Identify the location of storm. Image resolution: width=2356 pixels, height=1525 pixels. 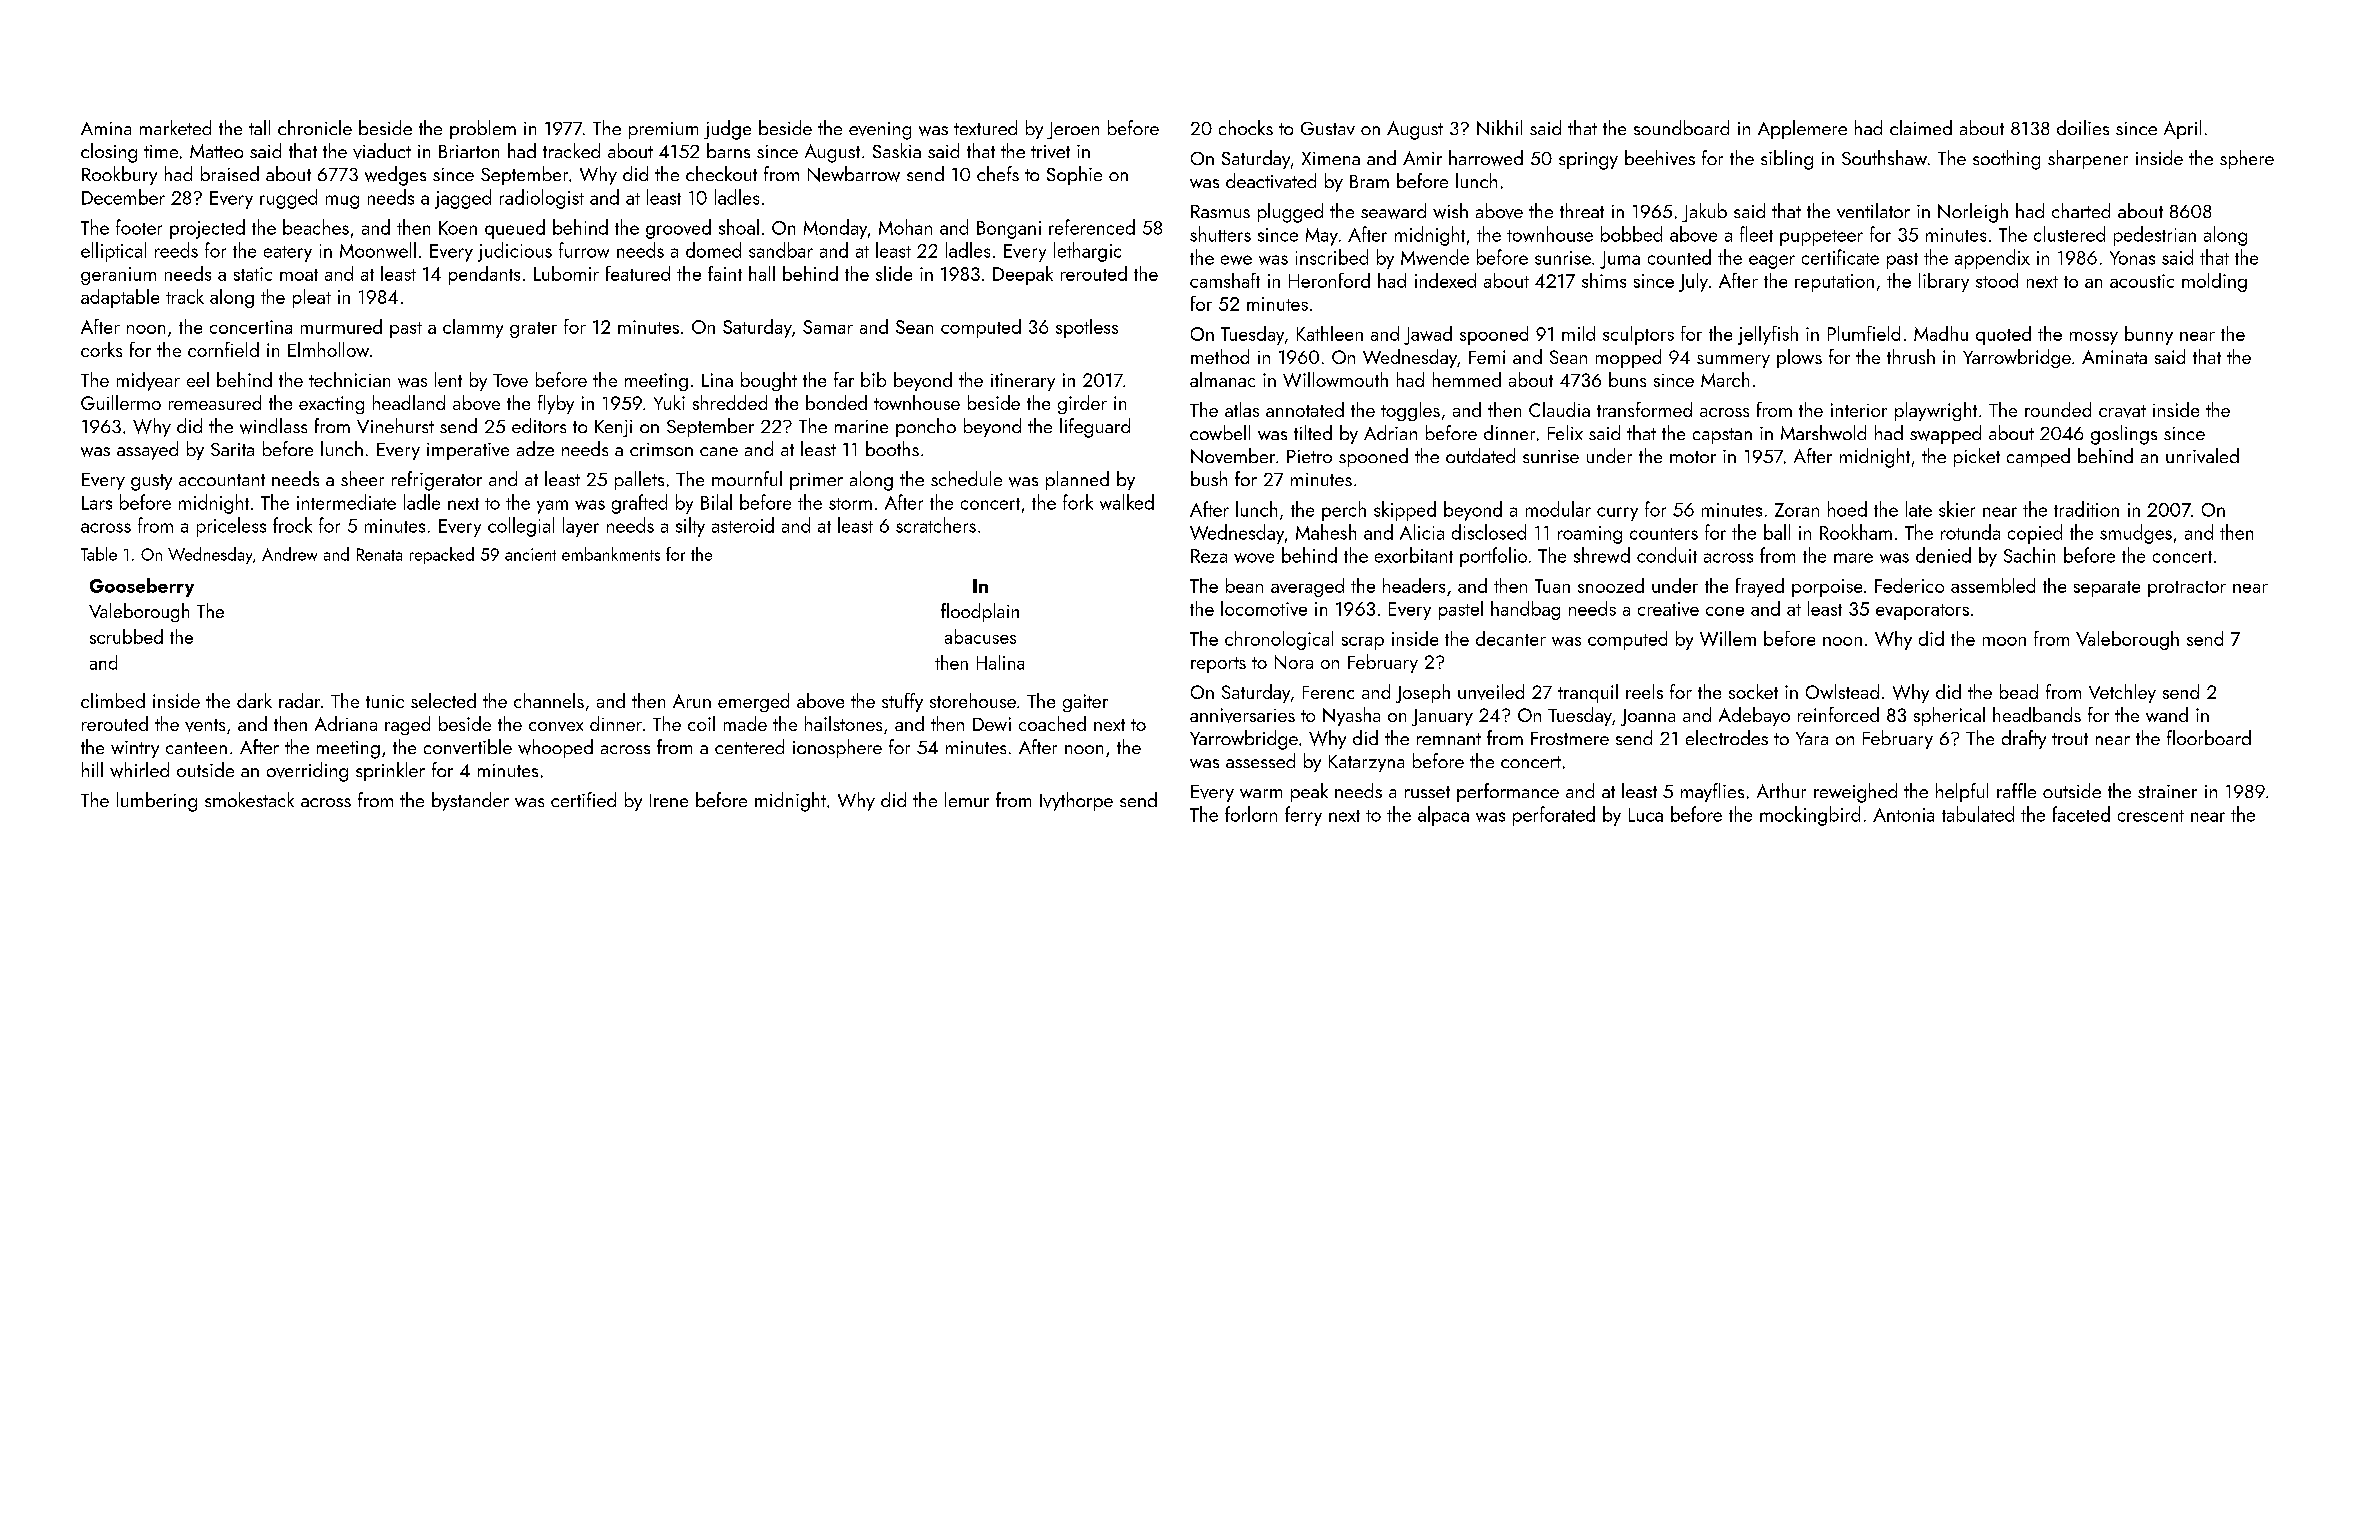
(850, 504).
